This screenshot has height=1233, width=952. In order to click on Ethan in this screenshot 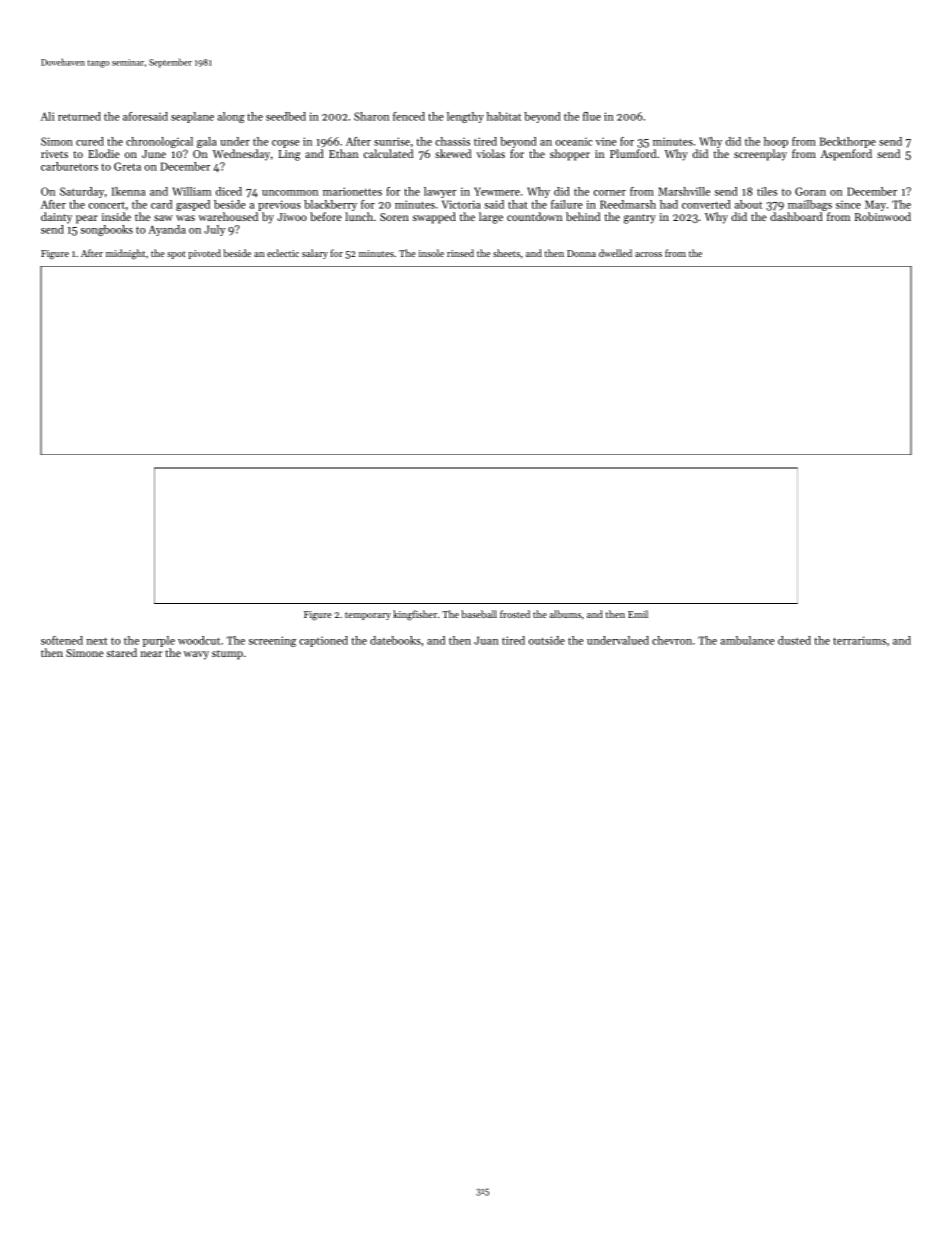, I will do `click(343, 153)`.
